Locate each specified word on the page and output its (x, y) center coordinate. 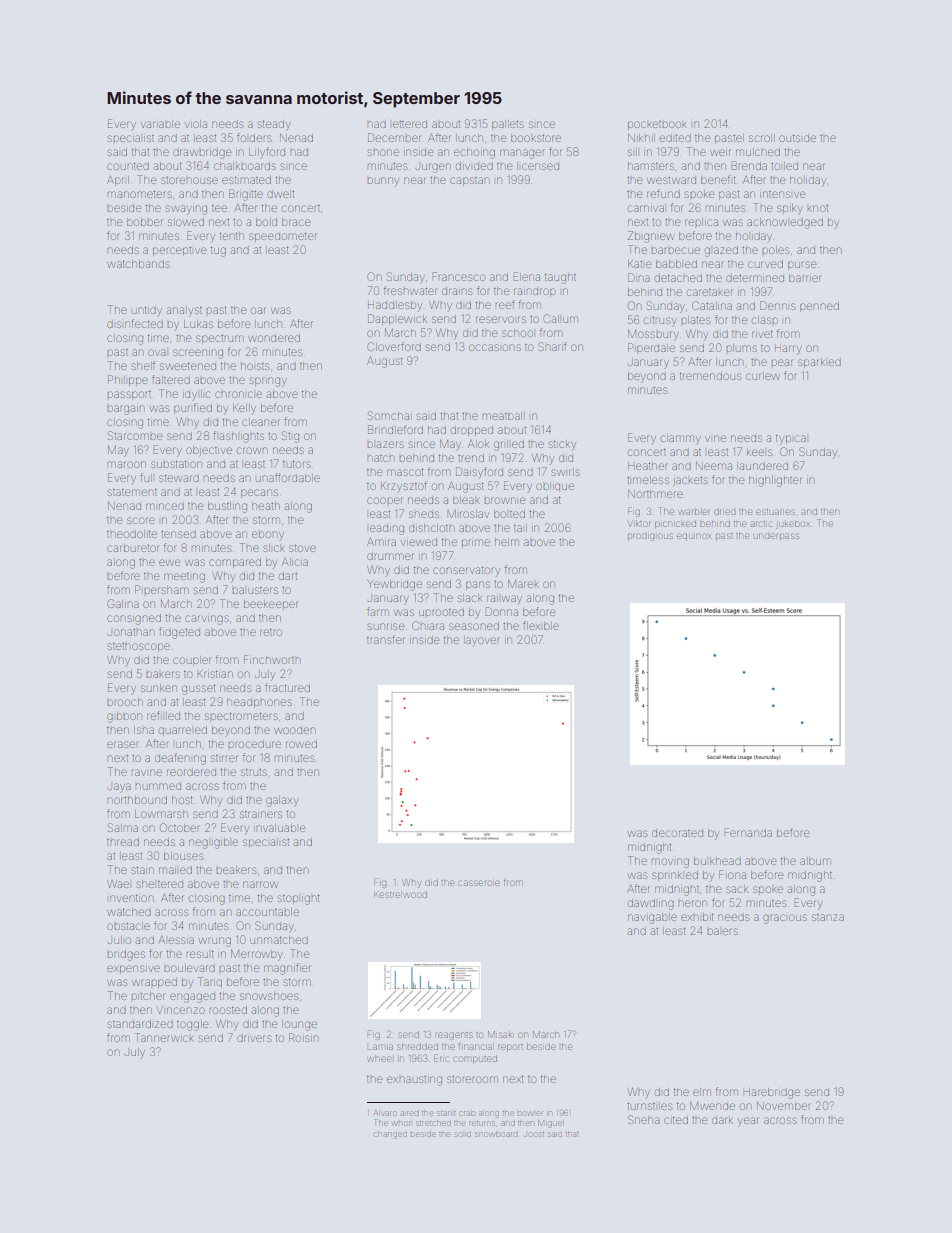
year (748, 1122)
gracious (785, 919)
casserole (478, 883)
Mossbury (653, 335)
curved (765, 264)
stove (302, 548)
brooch (125, 702)
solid (463, 1134)
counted (128, 166)
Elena (526, 276)
